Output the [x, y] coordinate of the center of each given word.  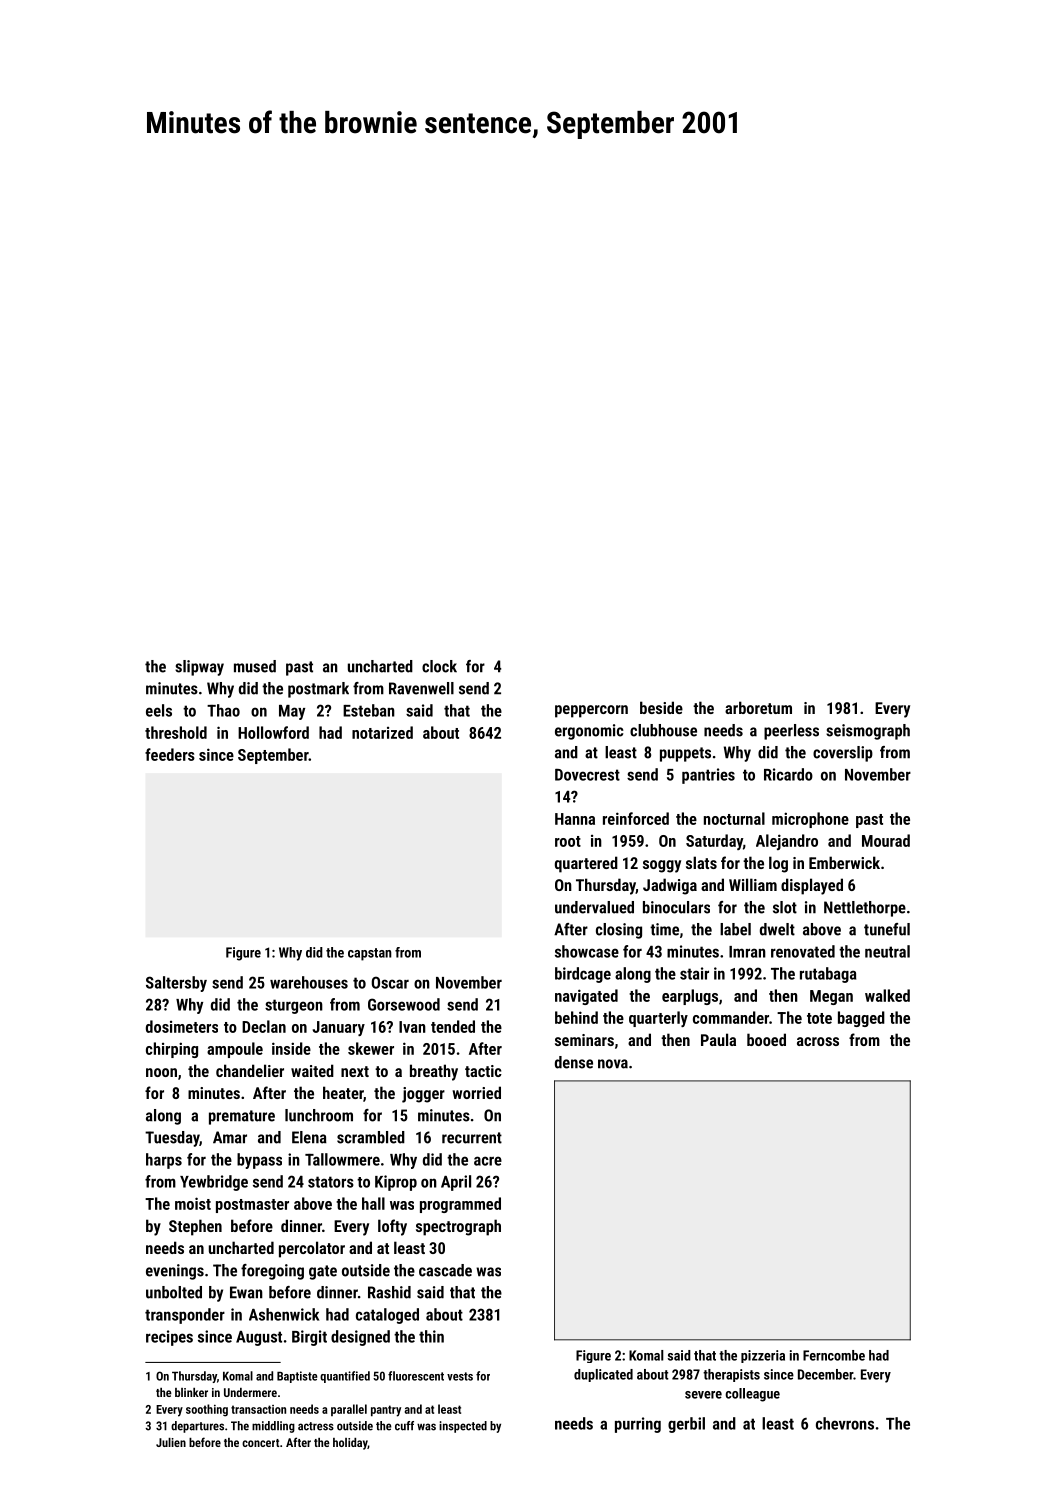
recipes [169, 1338]
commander [731, 1017]
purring [638, 1425]
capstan [370, 954]
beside [661, 707]
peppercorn [591, 711]
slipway [199, 668]
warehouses [309, 982]
